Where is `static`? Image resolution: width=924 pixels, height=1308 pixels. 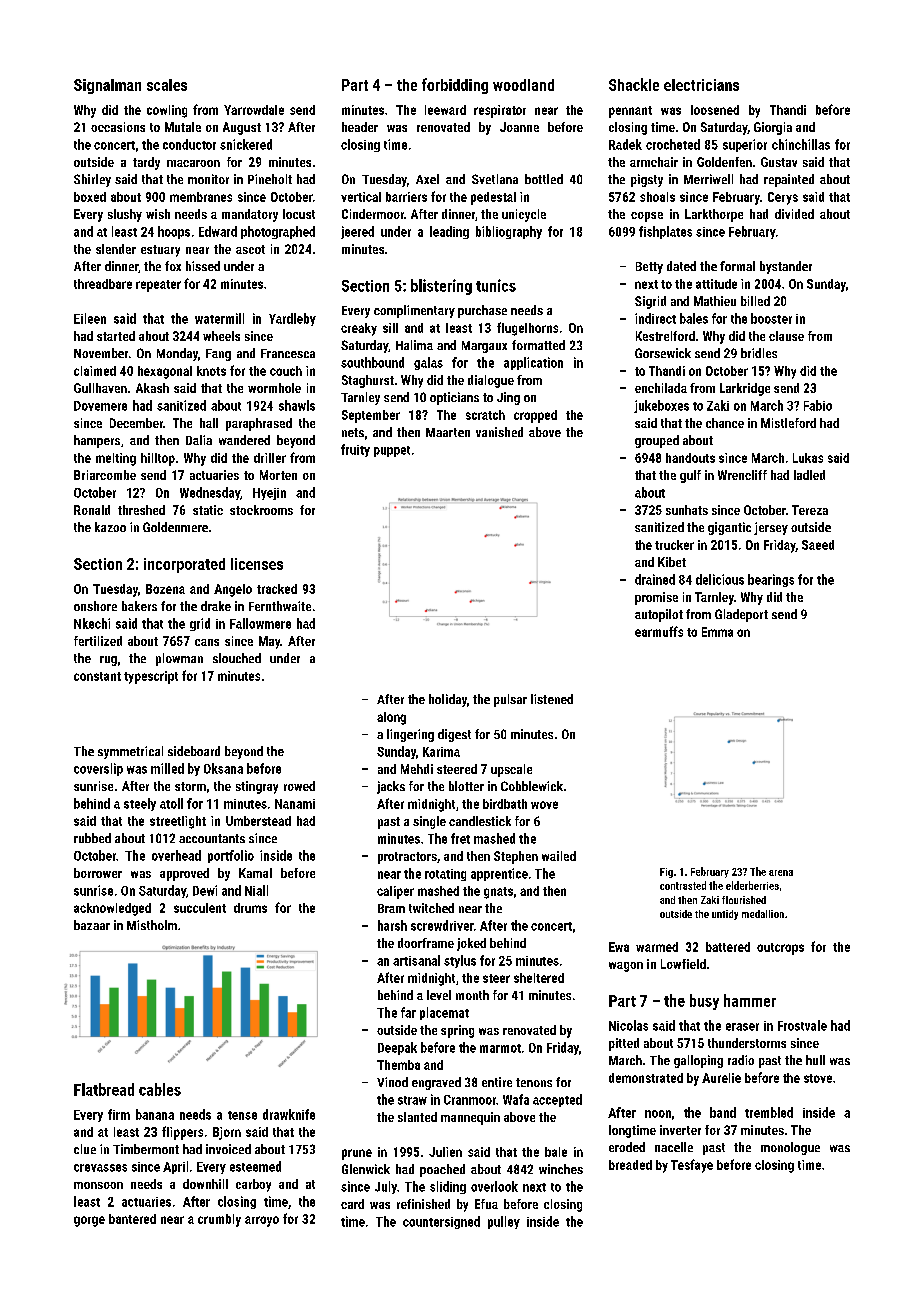 static is located at coordinates (208, 510).
